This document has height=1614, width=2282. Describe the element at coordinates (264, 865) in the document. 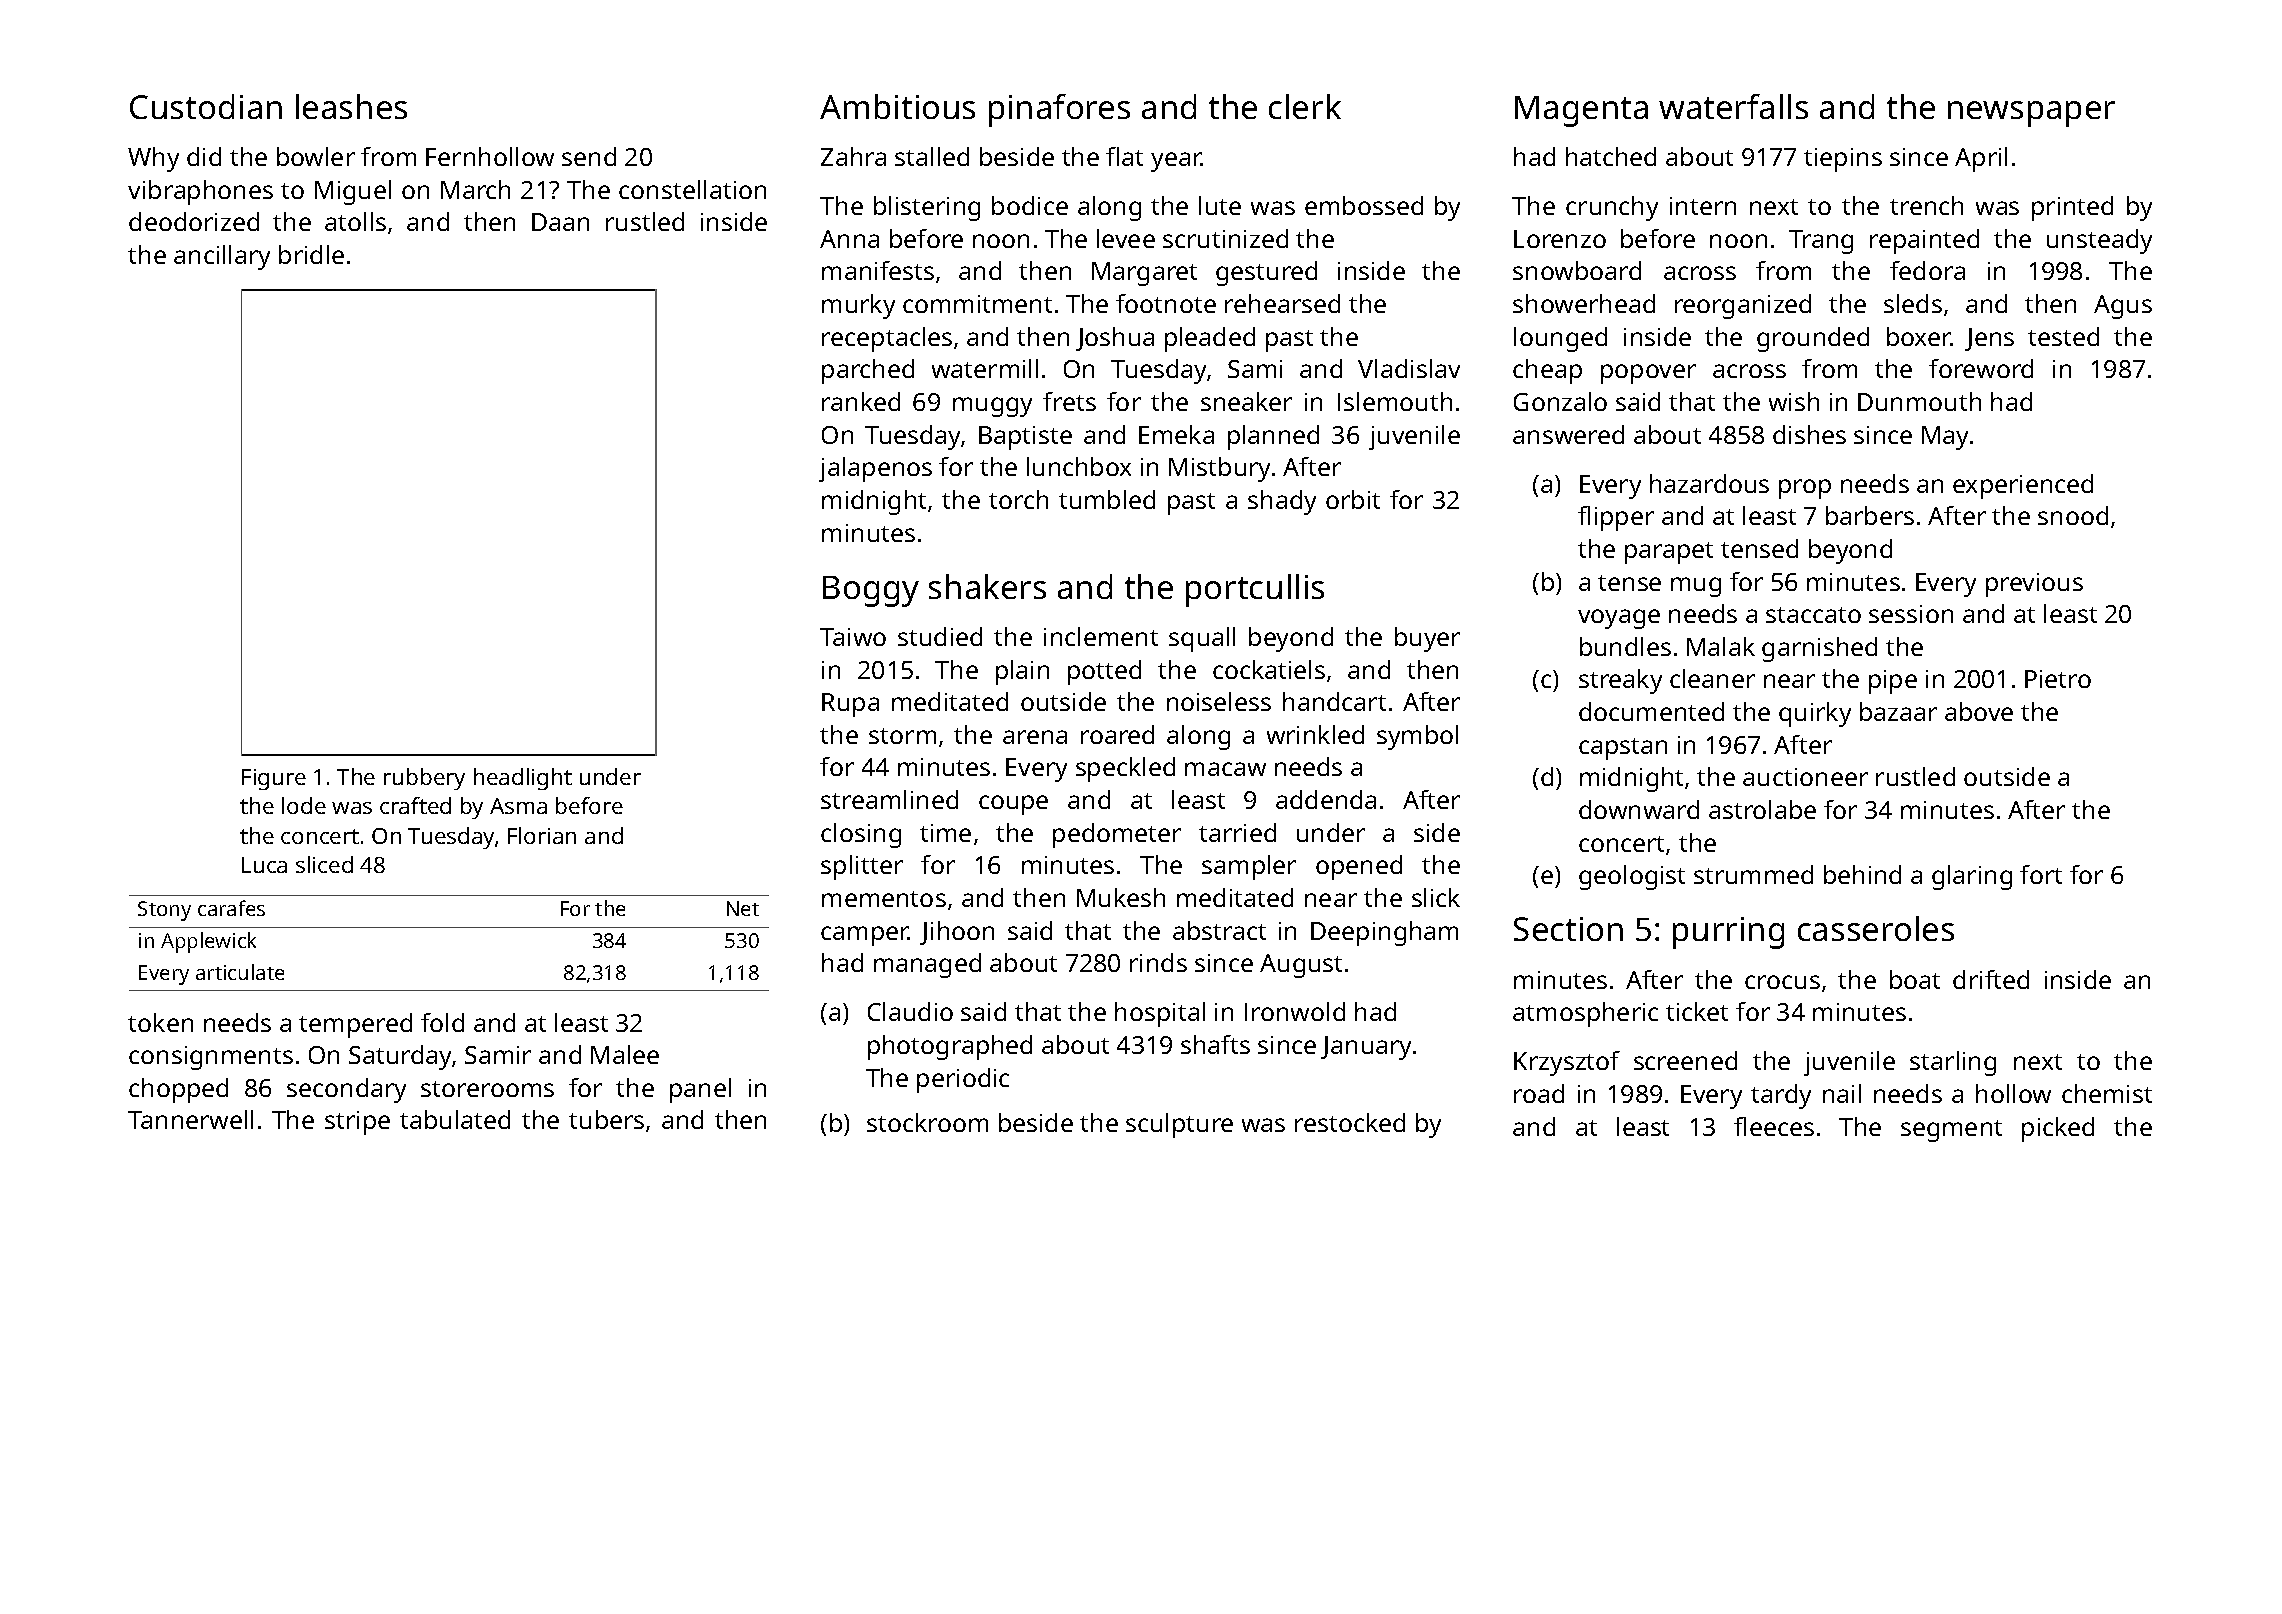

I see `Luca` at that location.
